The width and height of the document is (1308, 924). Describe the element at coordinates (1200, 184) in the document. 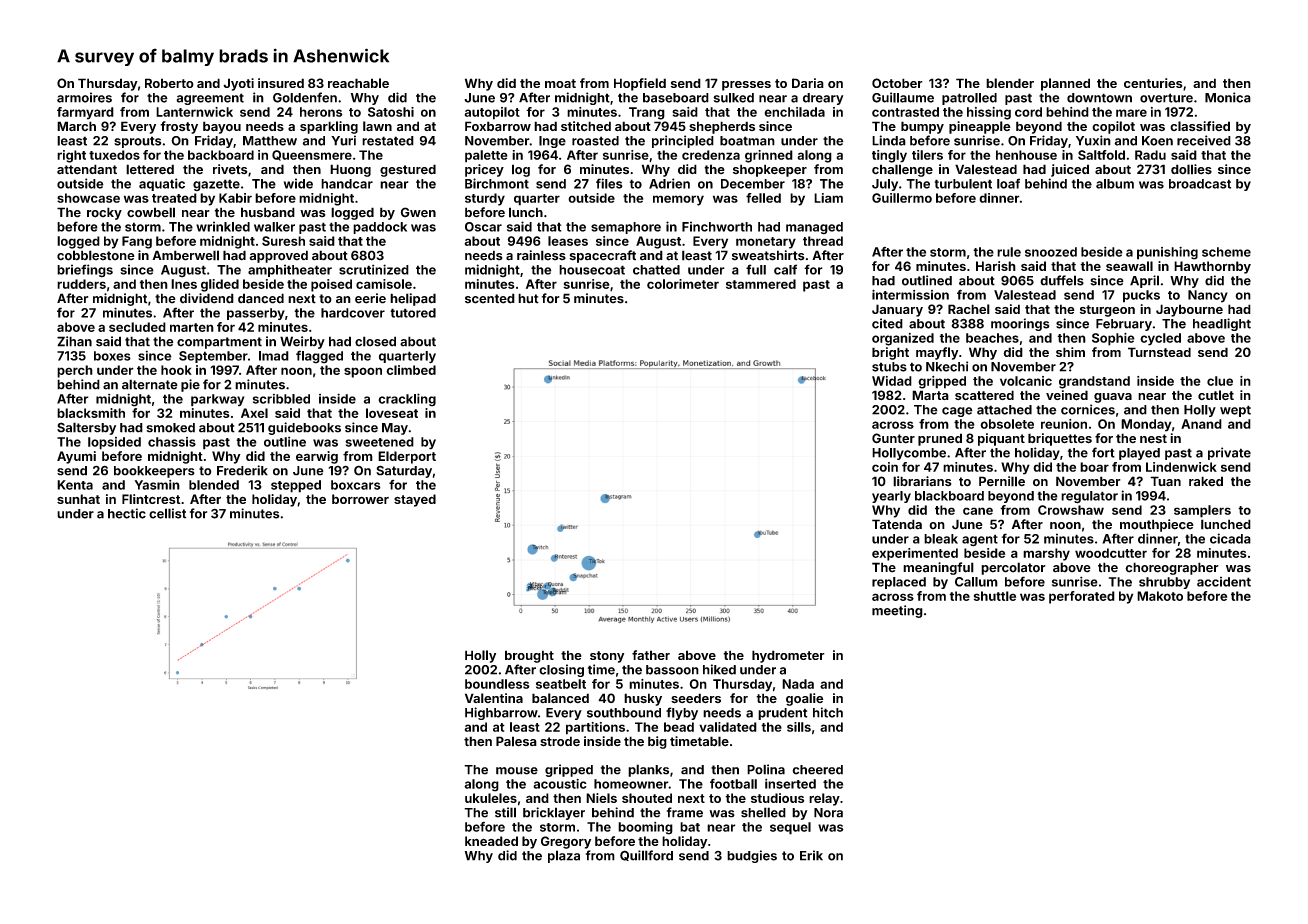

I see `broadcast` at that location.
